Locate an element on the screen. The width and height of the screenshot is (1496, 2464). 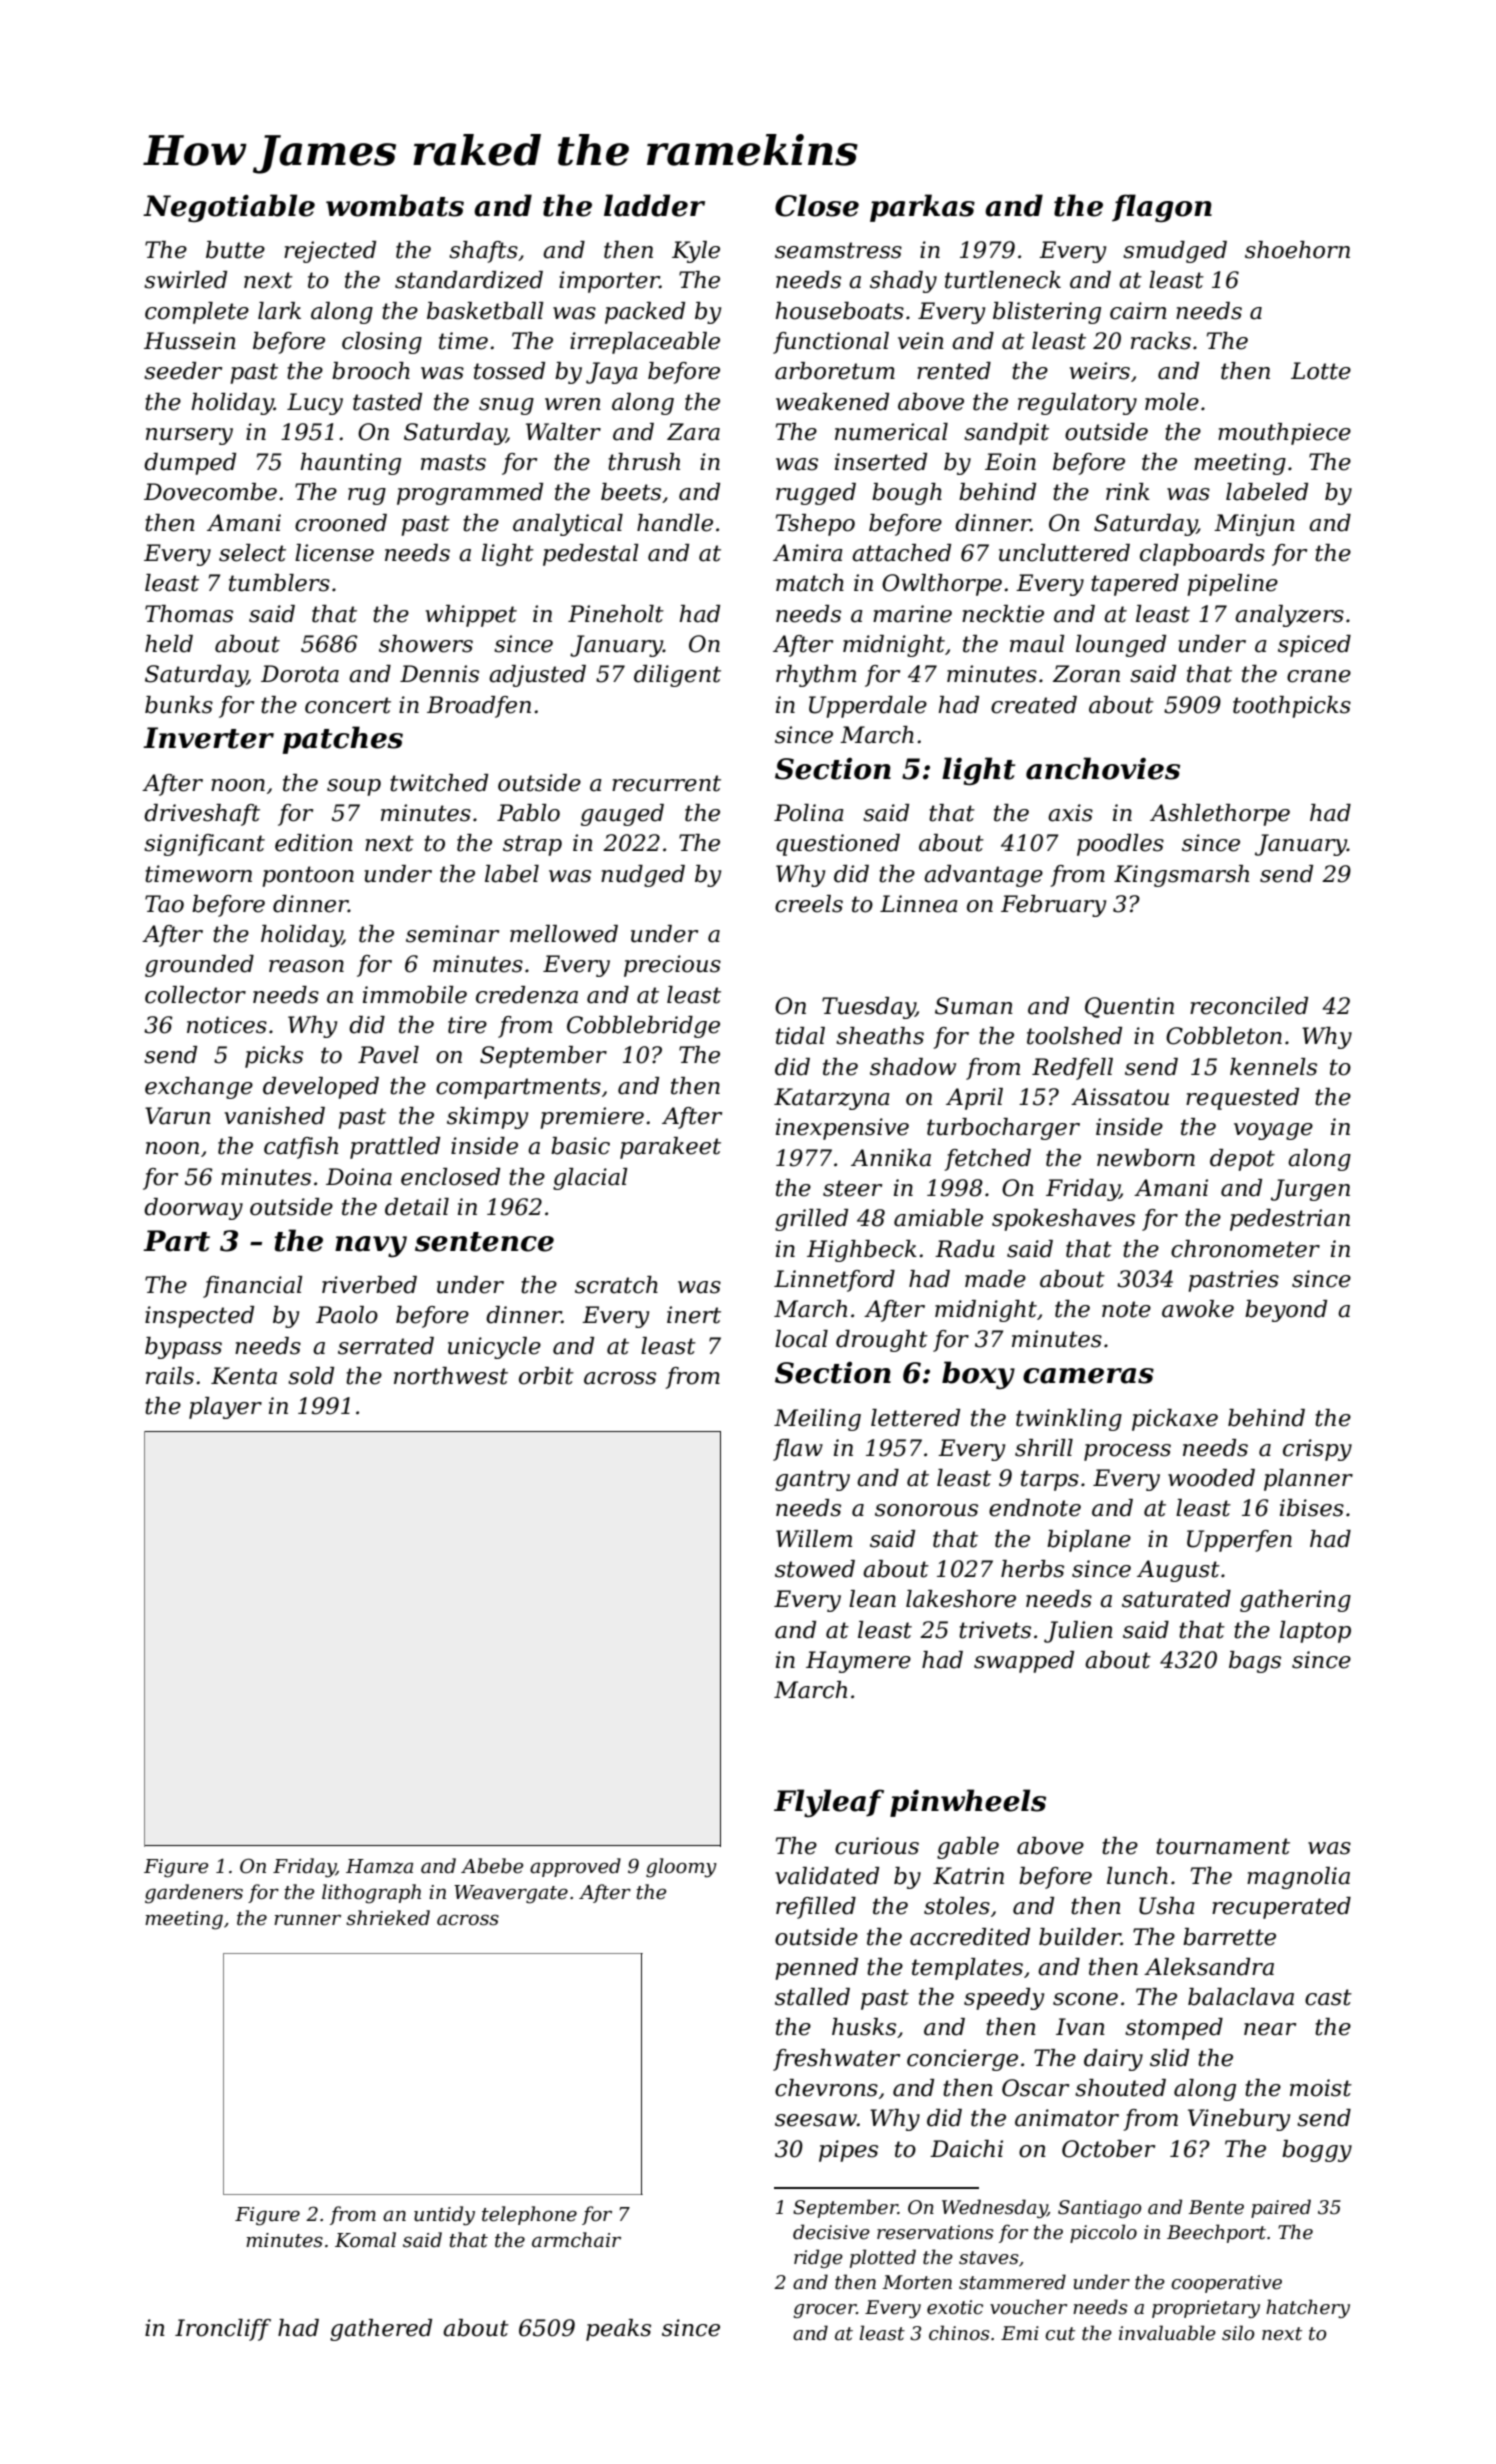
curious is located at coordinates (877, 1846).
